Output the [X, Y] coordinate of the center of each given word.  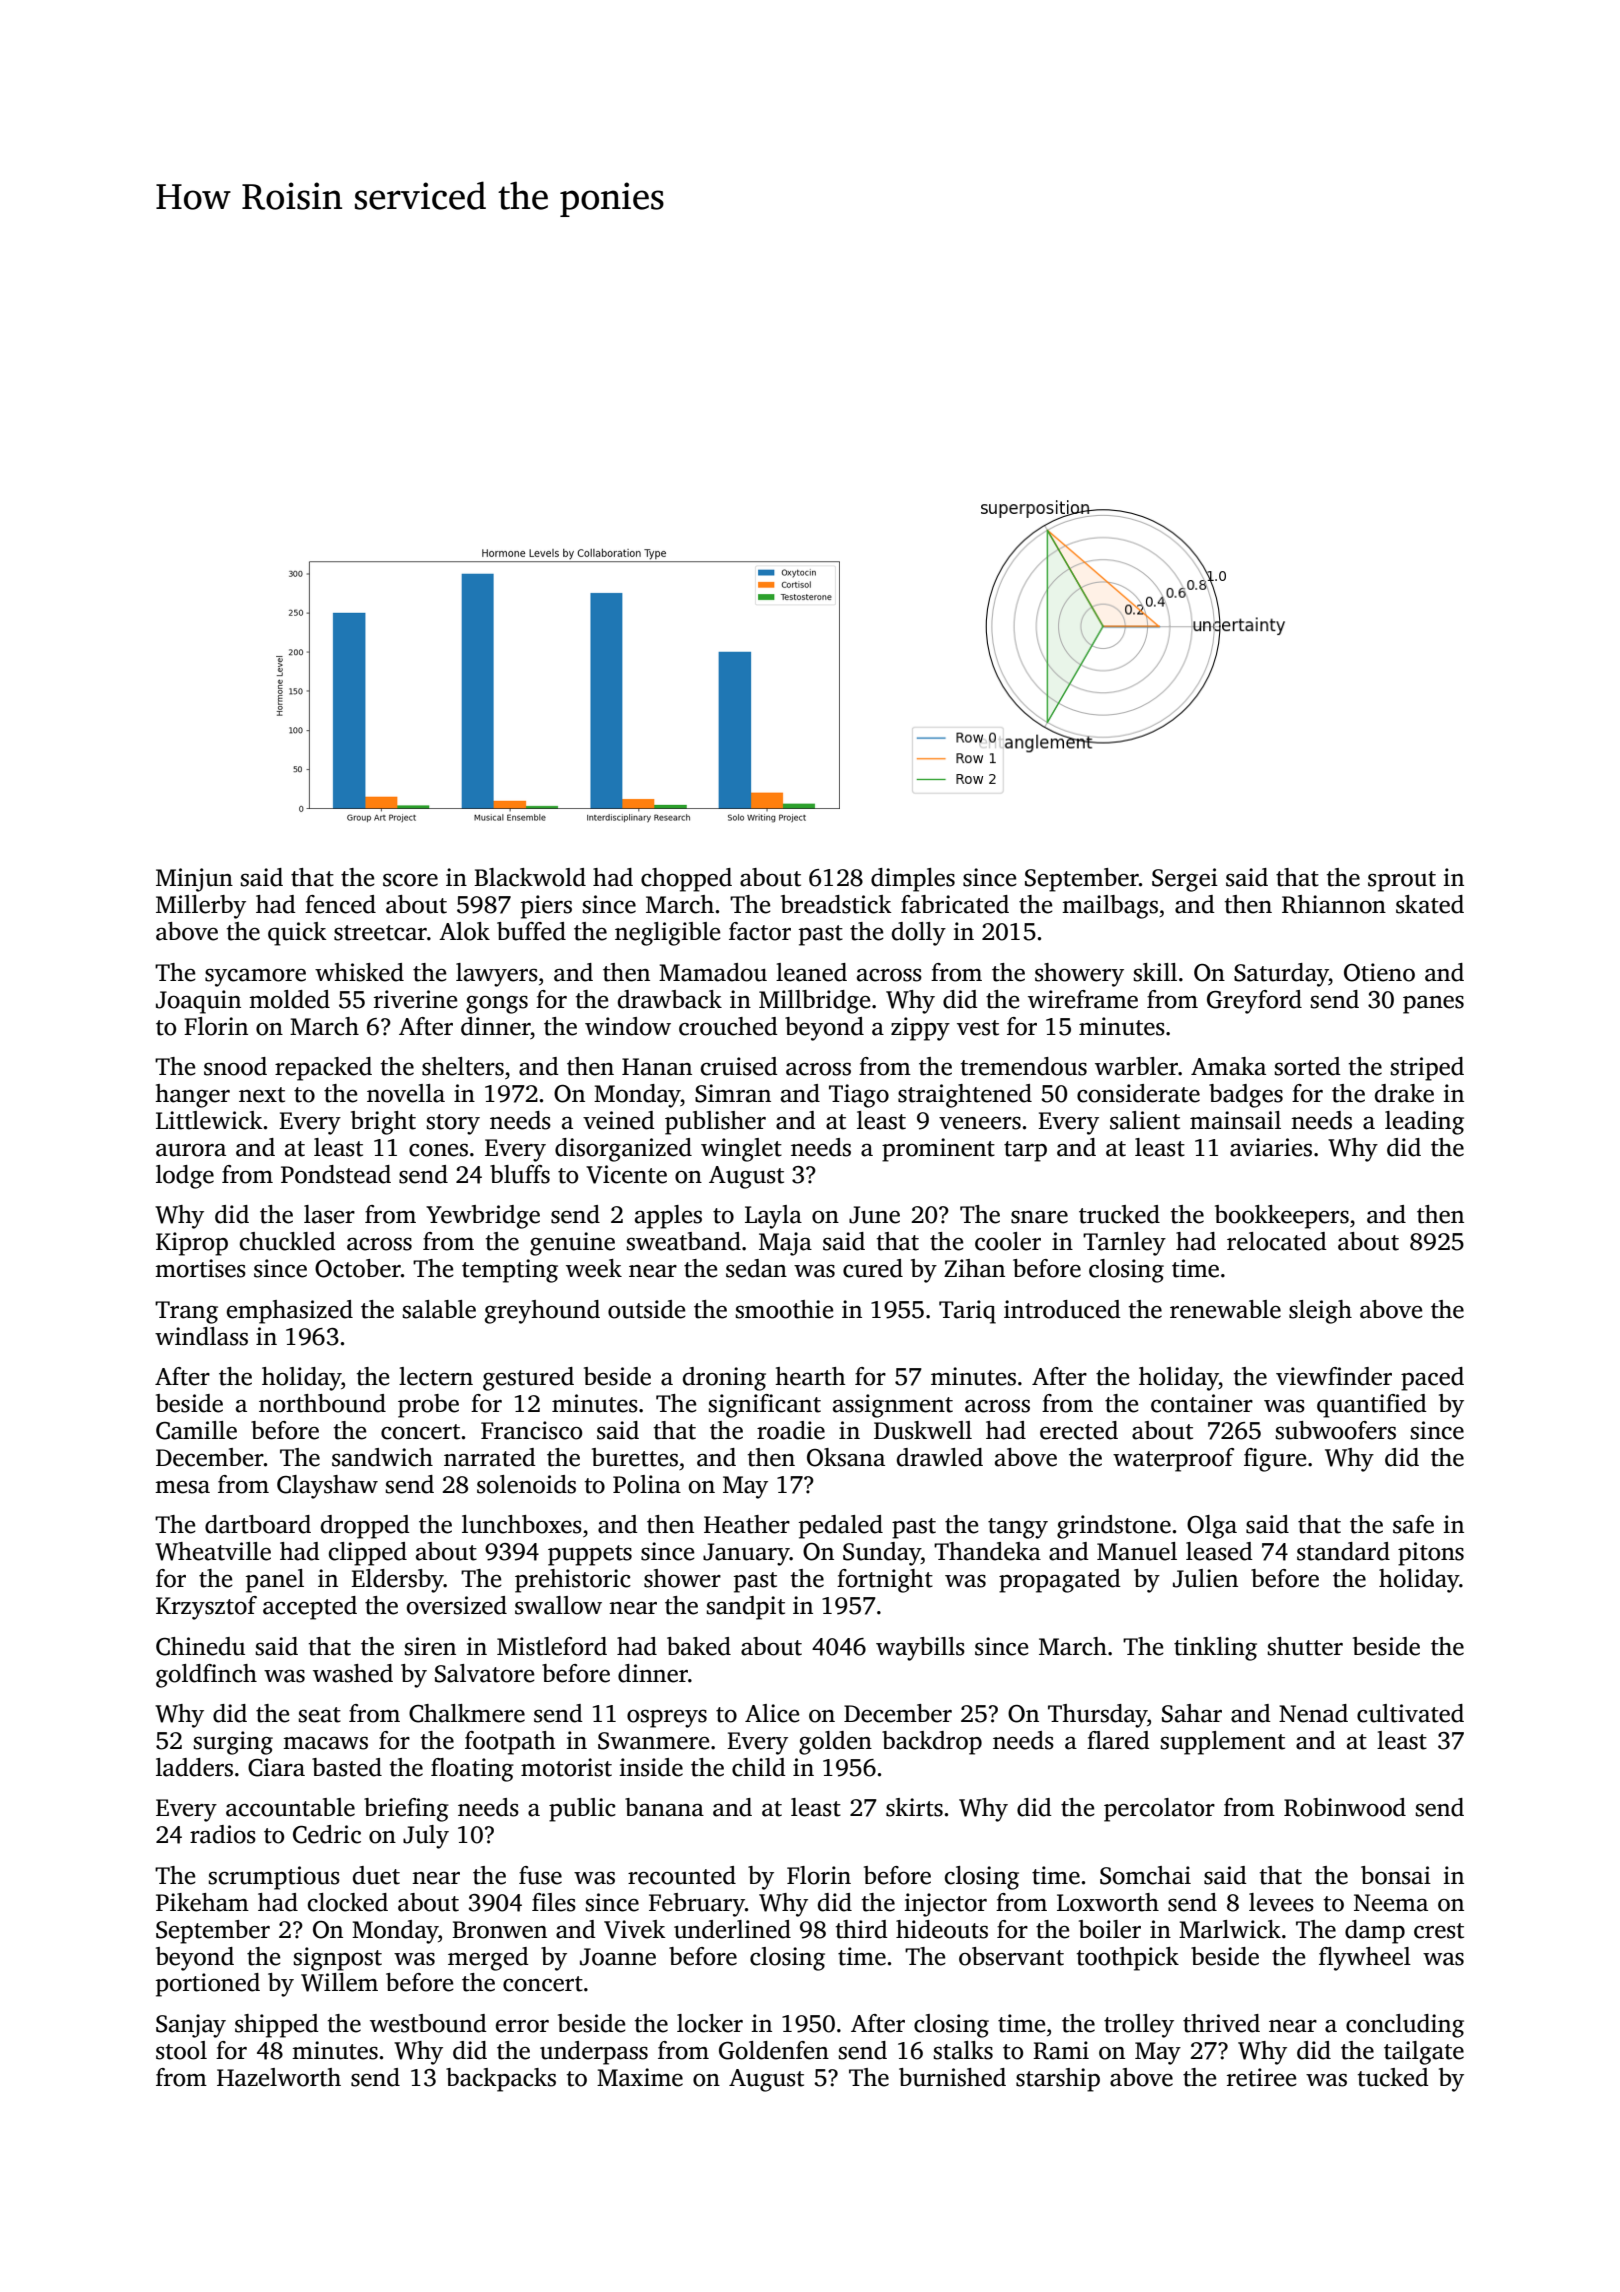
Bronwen [499, 1930]
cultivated [1410, 1713]
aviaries [1271, 1147]
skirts [914, 1807]
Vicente [626, 1174]
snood [235, 1066]
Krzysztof [206, 1608]
